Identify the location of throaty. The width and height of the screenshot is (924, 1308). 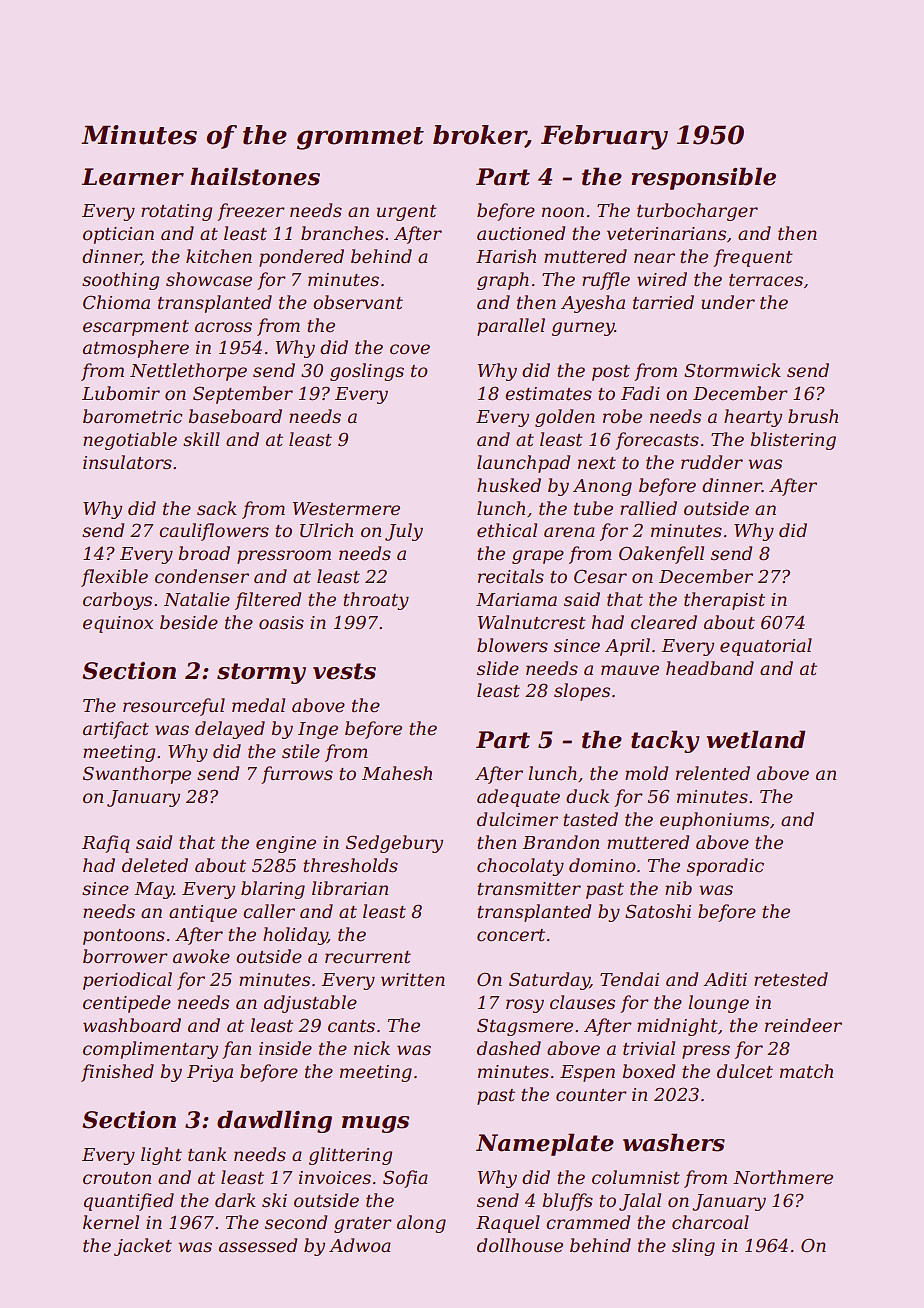
(376, 601).
